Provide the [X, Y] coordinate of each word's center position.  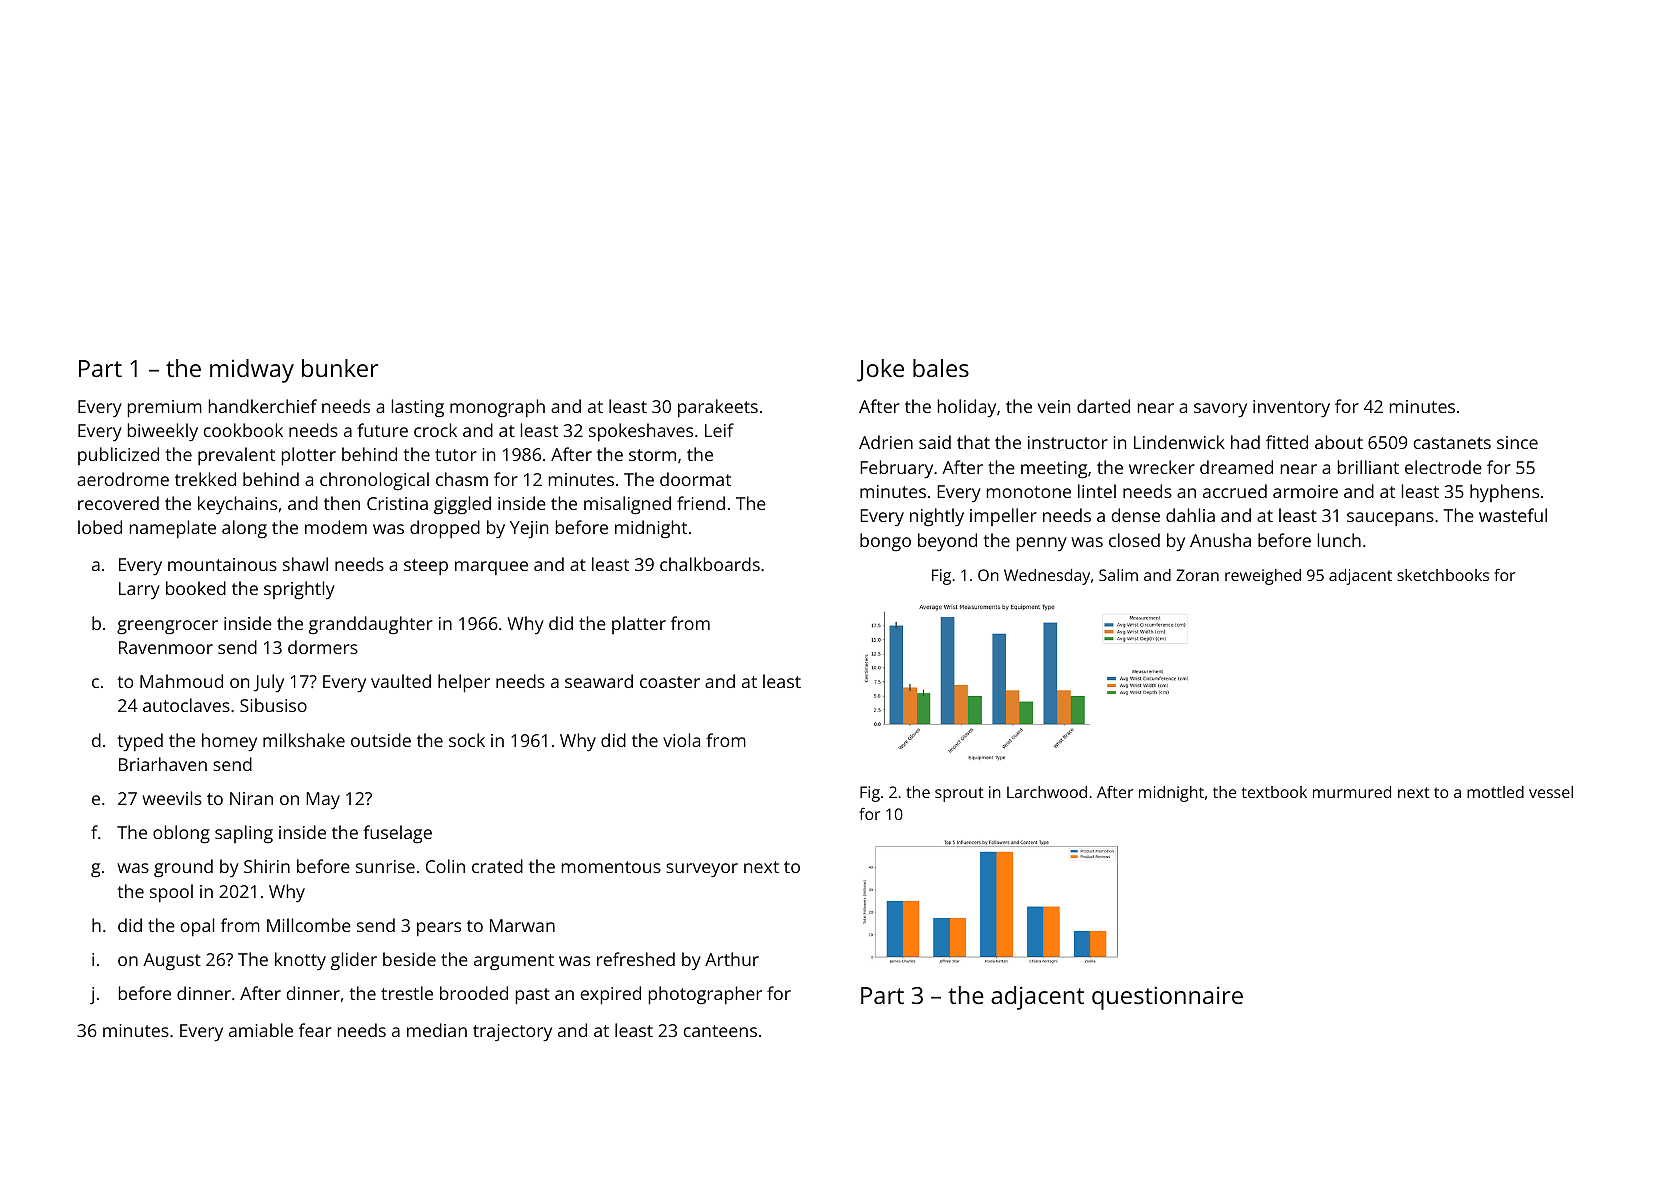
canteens [720, 1031]
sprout [959, 794]
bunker [340, 368]
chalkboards [710, 564]
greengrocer [167, 627]
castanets [1452, 443]
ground [183, 868]
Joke [880, 370]
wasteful [1513, 515]
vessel [1551, 792]
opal [197, 927]
